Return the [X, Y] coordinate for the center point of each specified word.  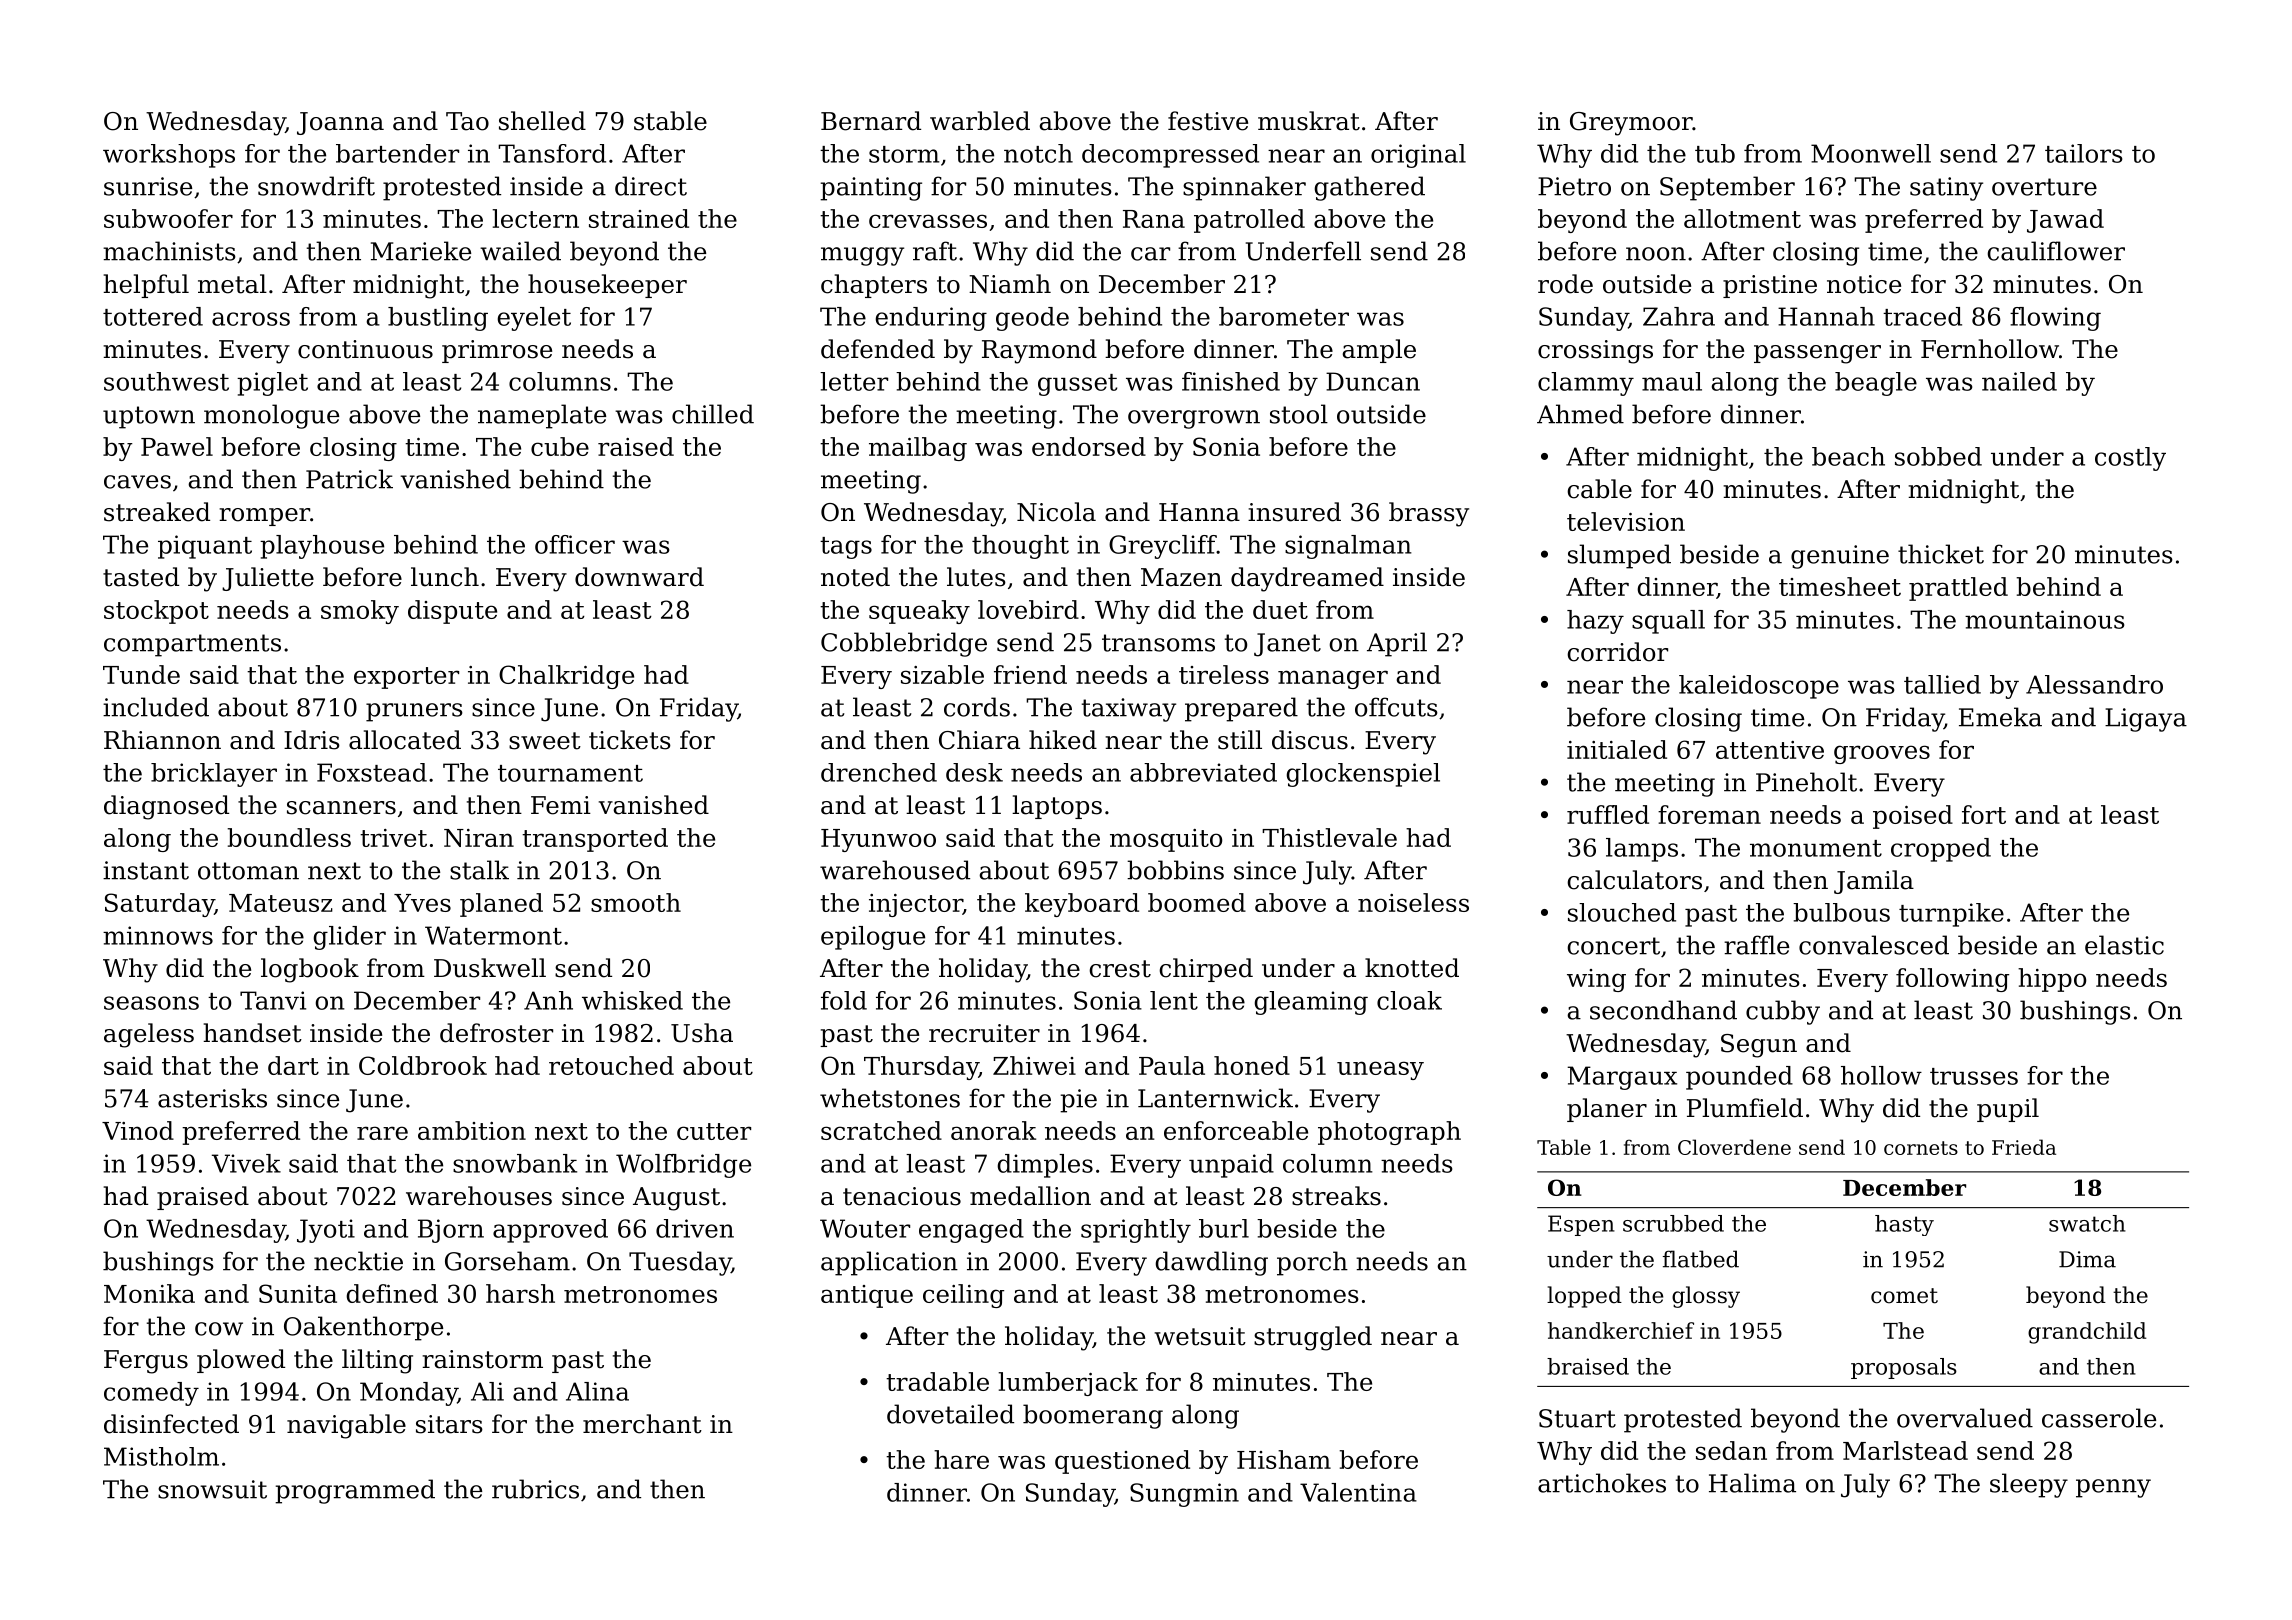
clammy [1586, 384]
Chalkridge [566, 677]
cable [1599, 489]
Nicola [1056, 512]
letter [854, 381]
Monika [149, 1293]
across [251, 319]
